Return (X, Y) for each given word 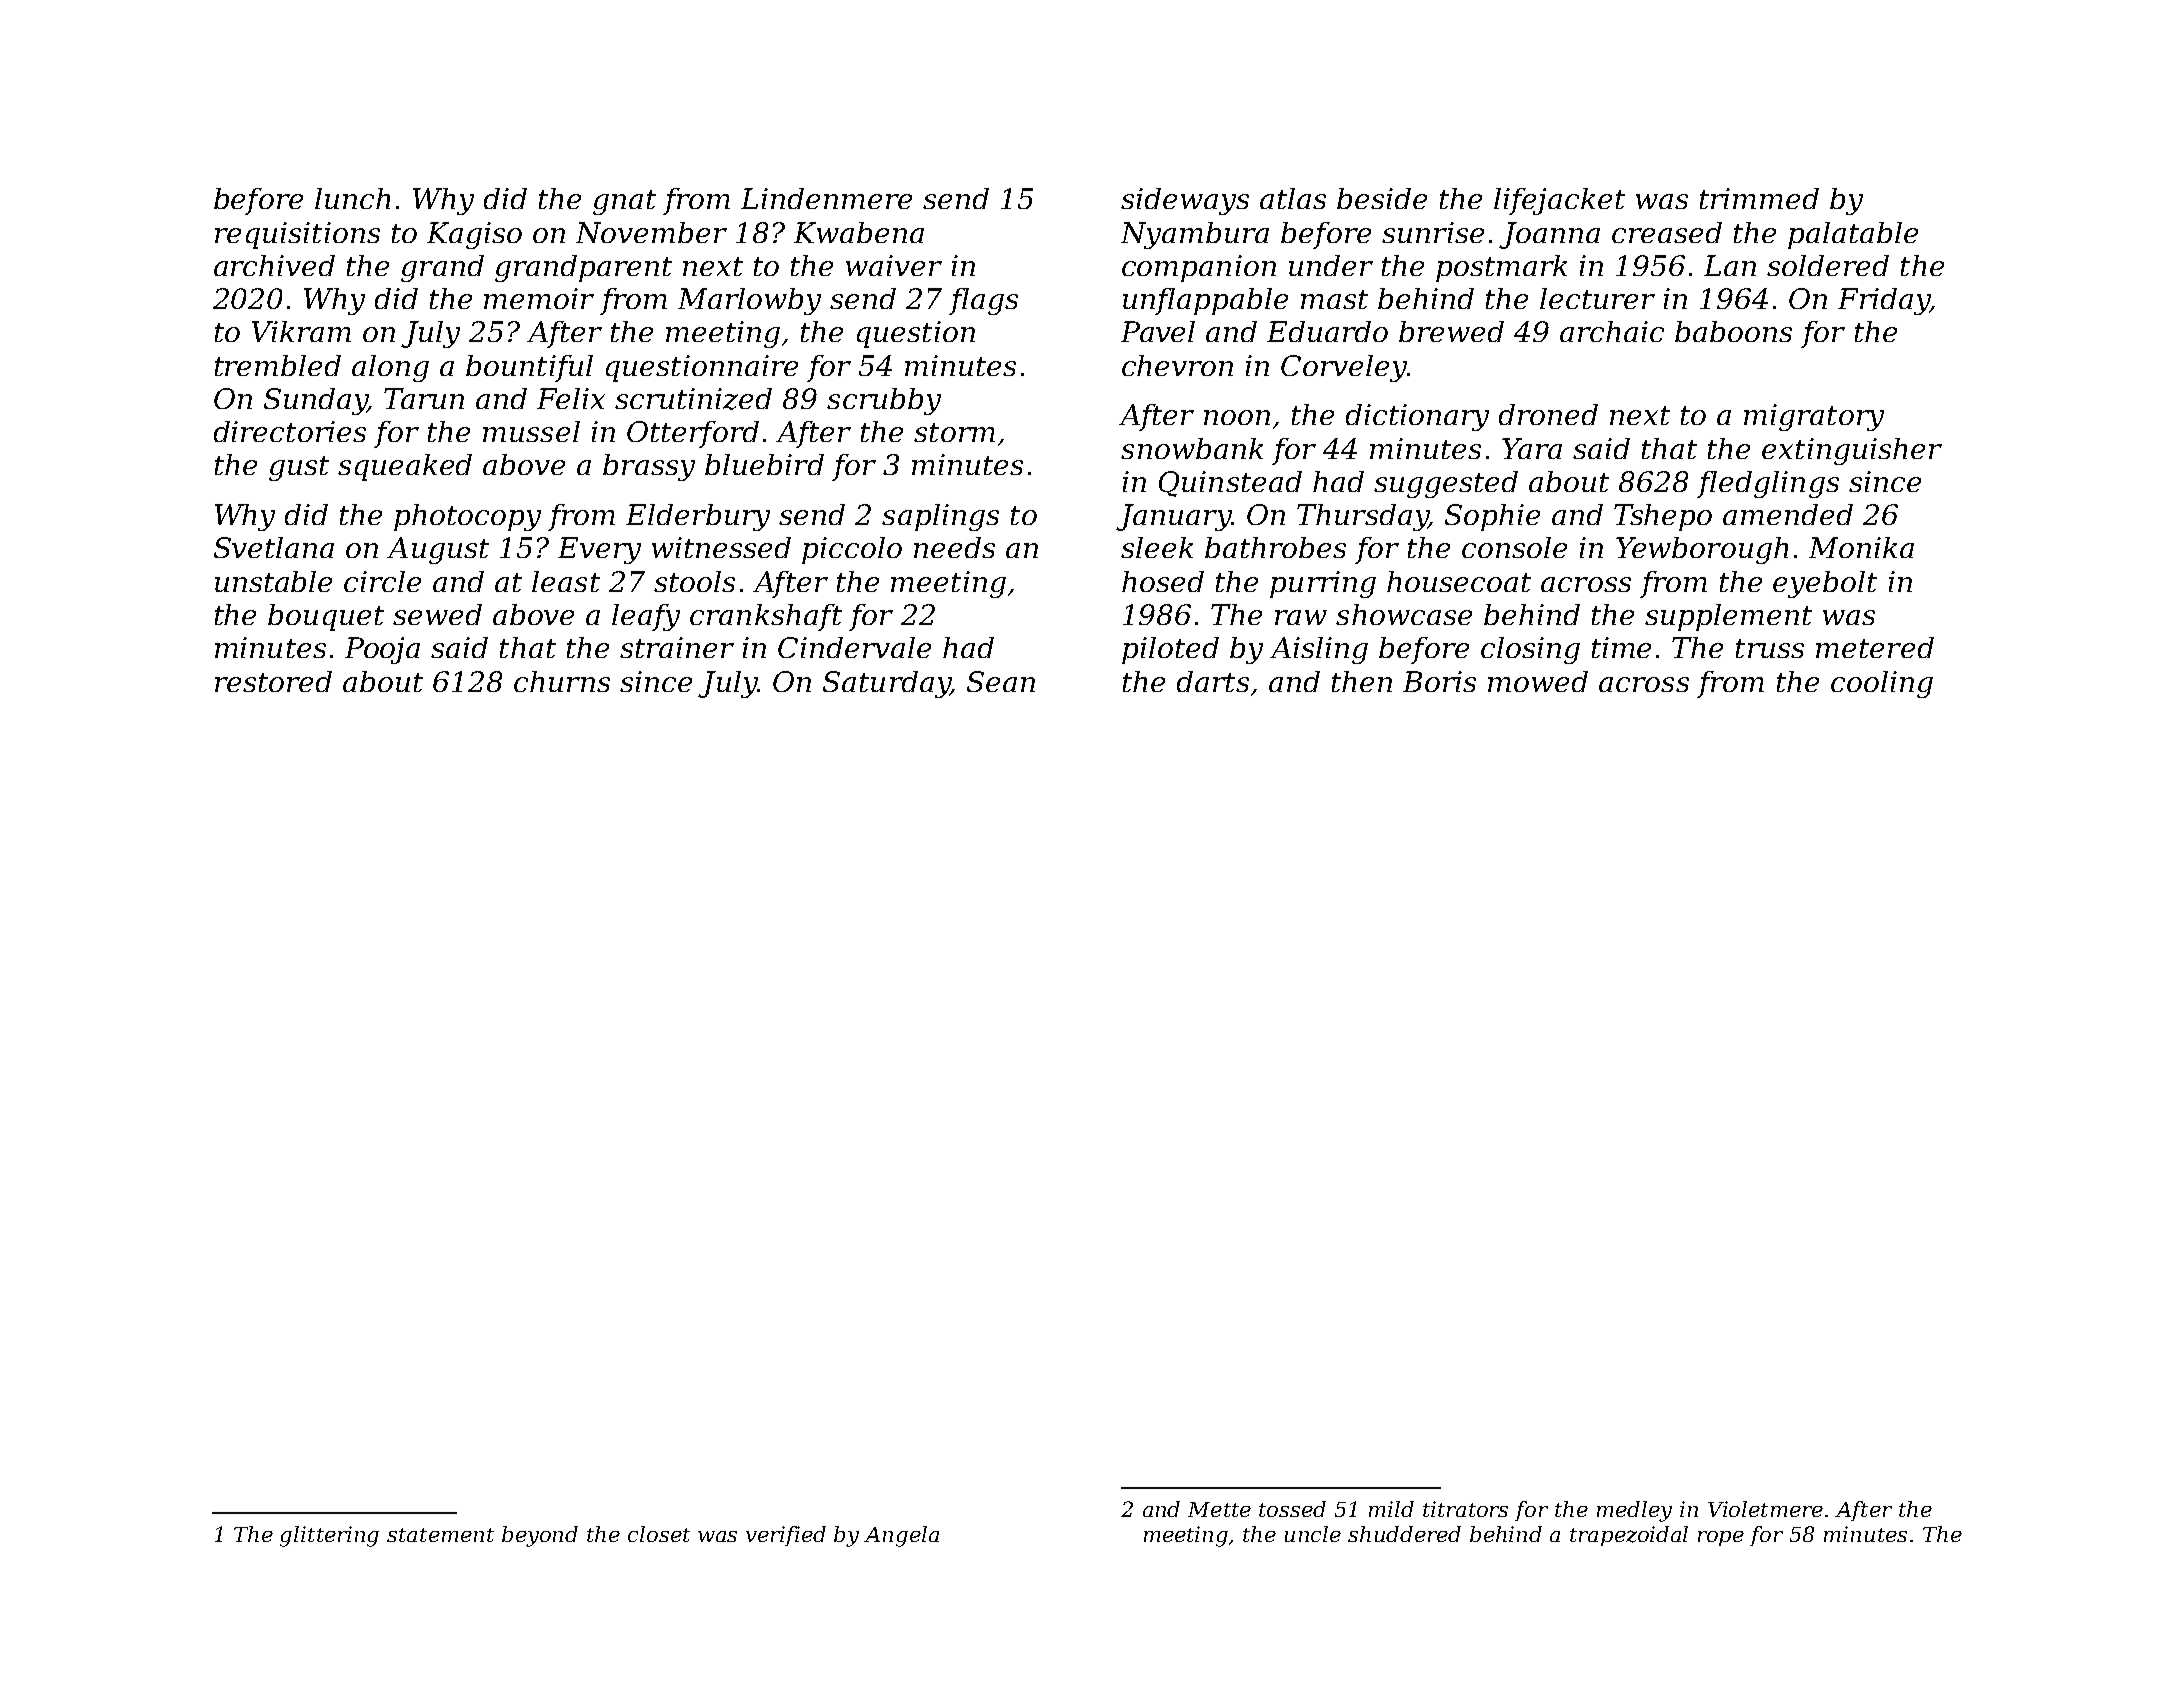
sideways (1185, 201)
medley (1634, 1511)
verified (786, 1536)
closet (659, 1534)
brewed (1451, 331)
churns (562, 681)
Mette (1219, 1509)
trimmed (1759, 198)
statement (440, 1535)
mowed (1538, 681)
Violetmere (1765, 1509)
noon (1237, 417)
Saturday (886, 684)
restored (273, 681)
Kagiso (474, 235)
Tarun (424, 398)
